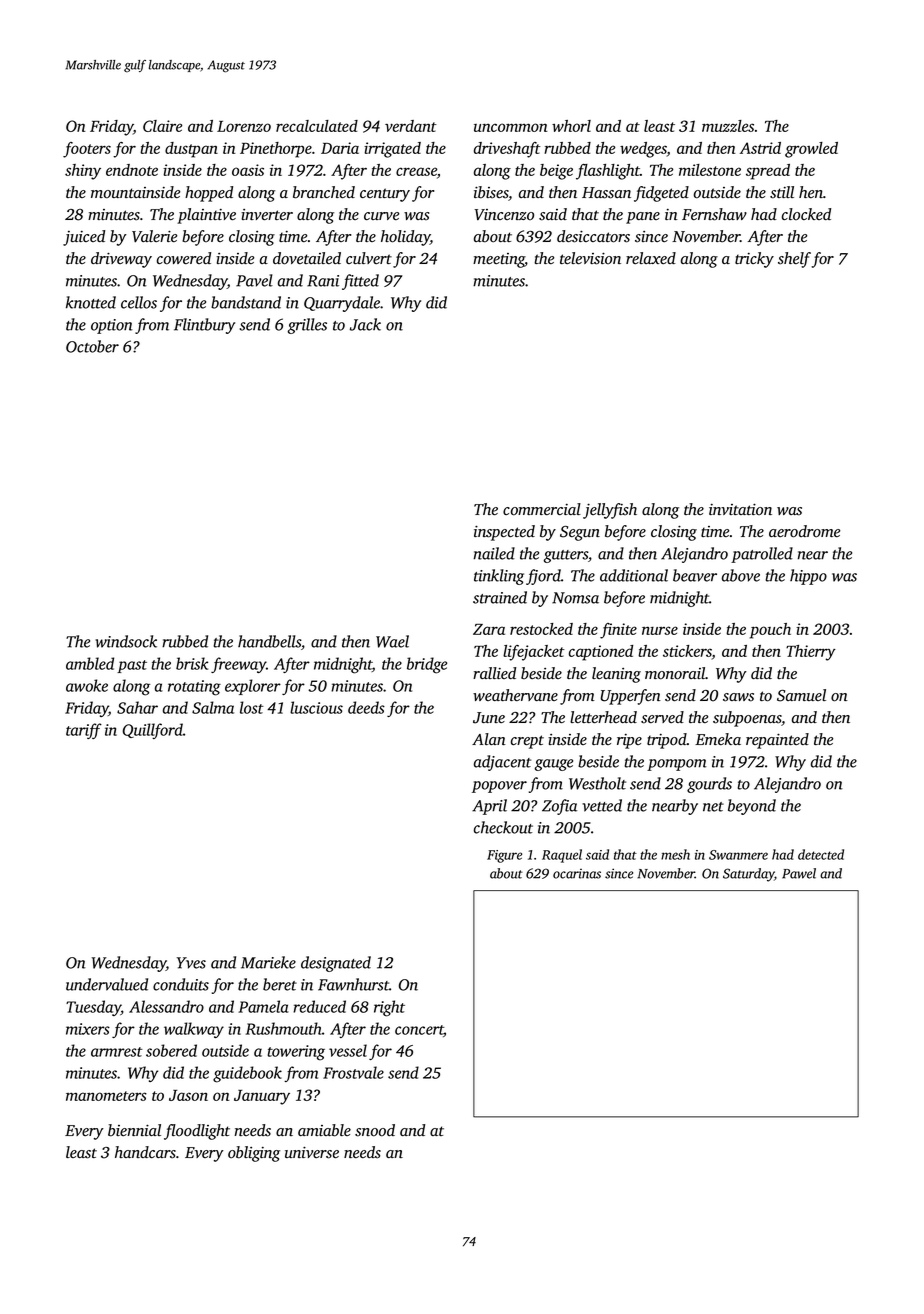  I want to click on Figure, so click(504, 856).
